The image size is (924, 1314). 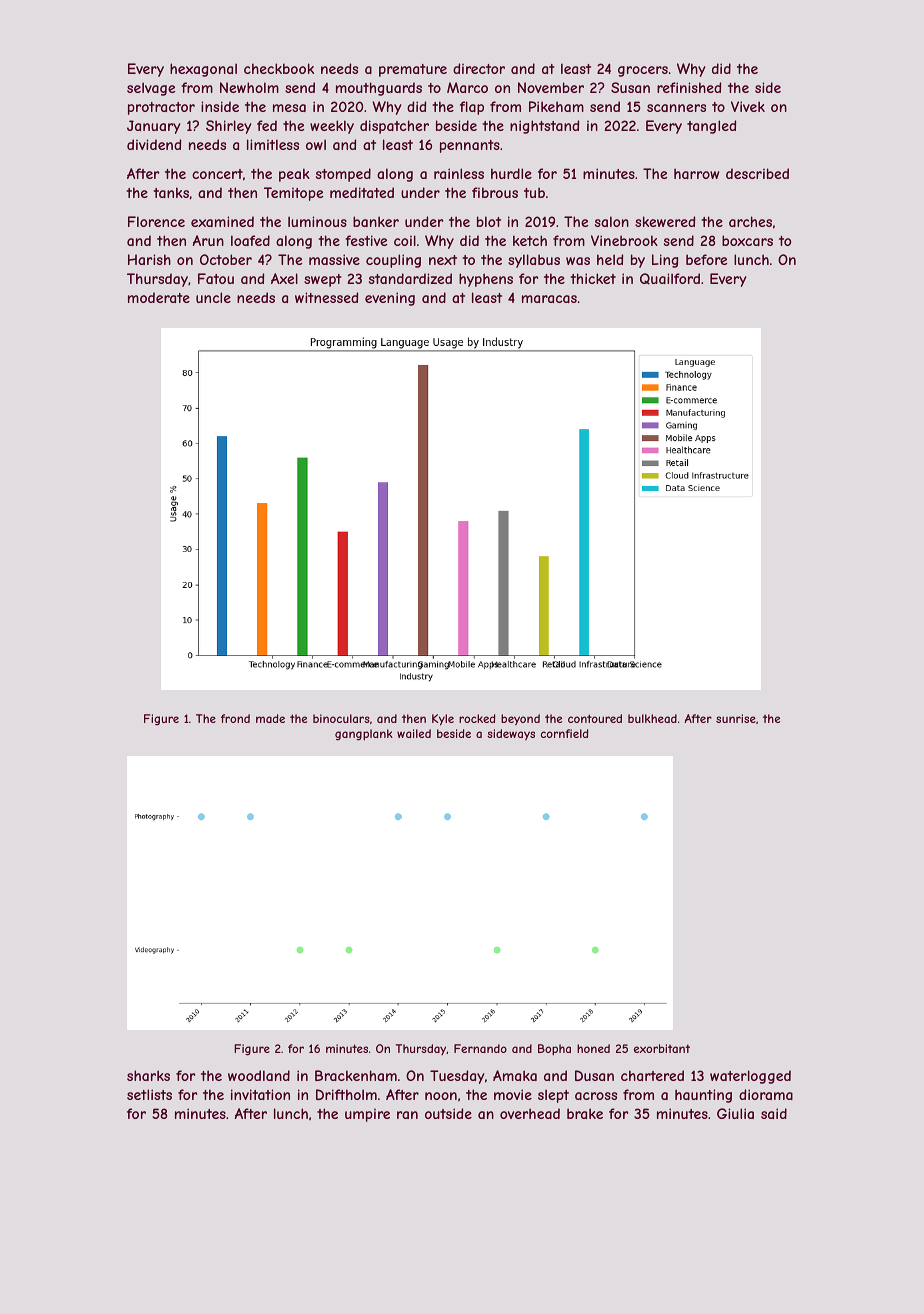 I want to click on frond, so click(x=235, y=718).
